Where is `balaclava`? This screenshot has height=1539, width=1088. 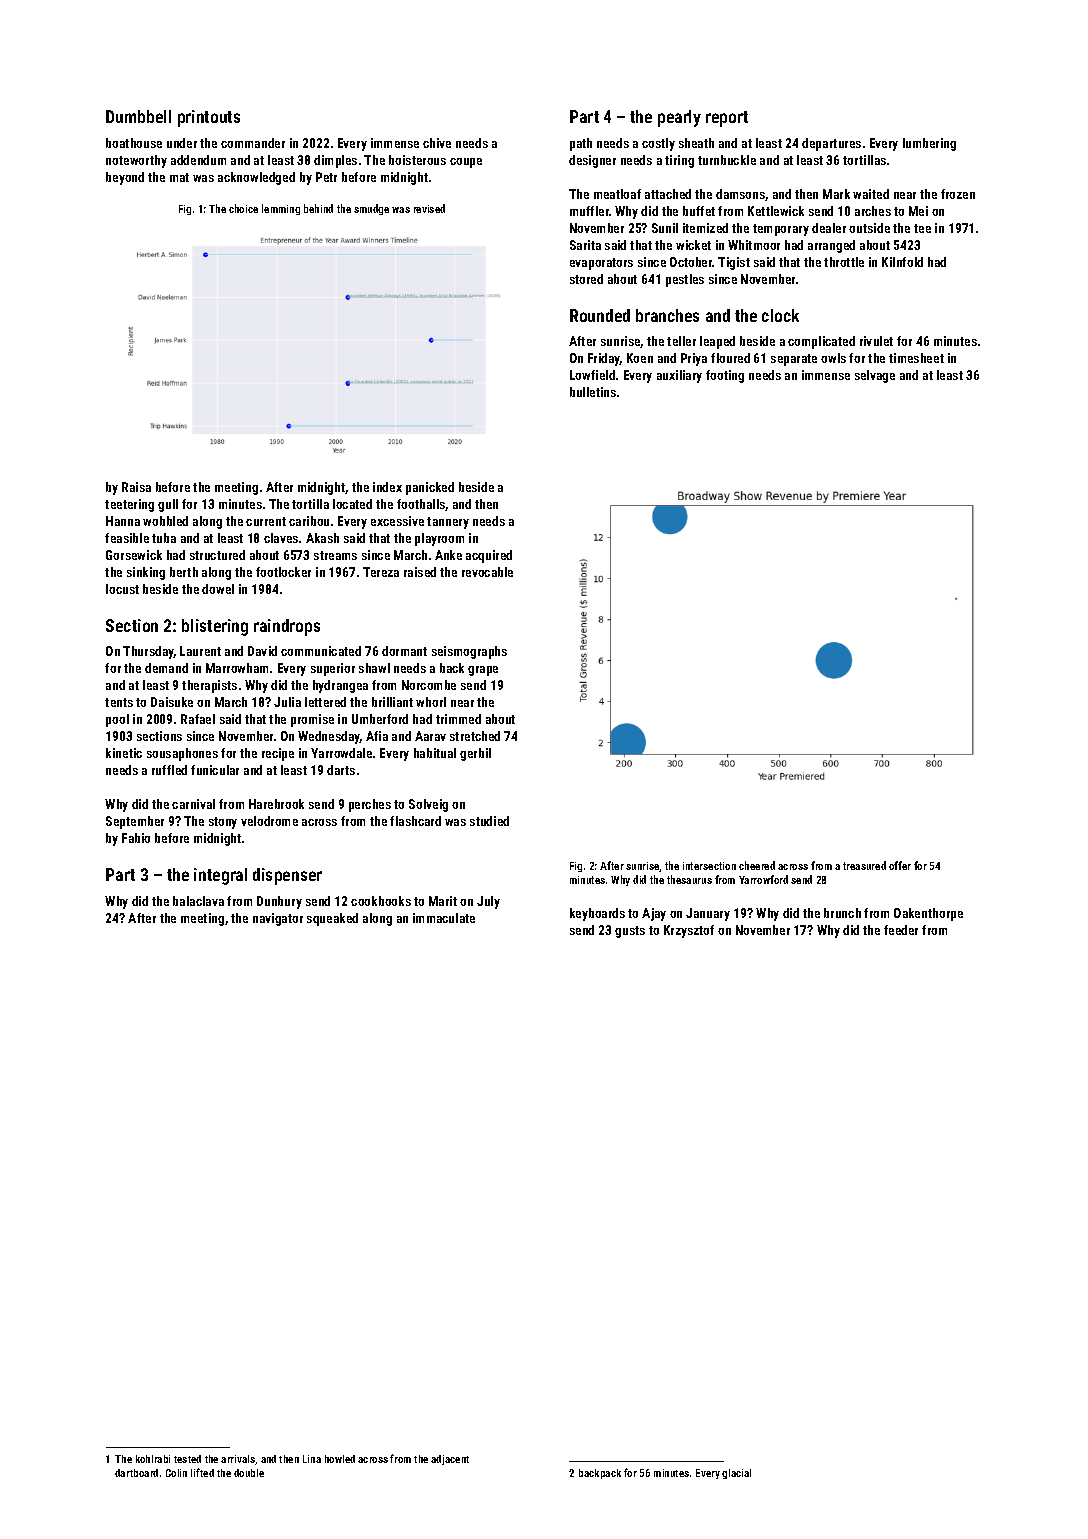 balaclava is located at coordinates (198, 901).
